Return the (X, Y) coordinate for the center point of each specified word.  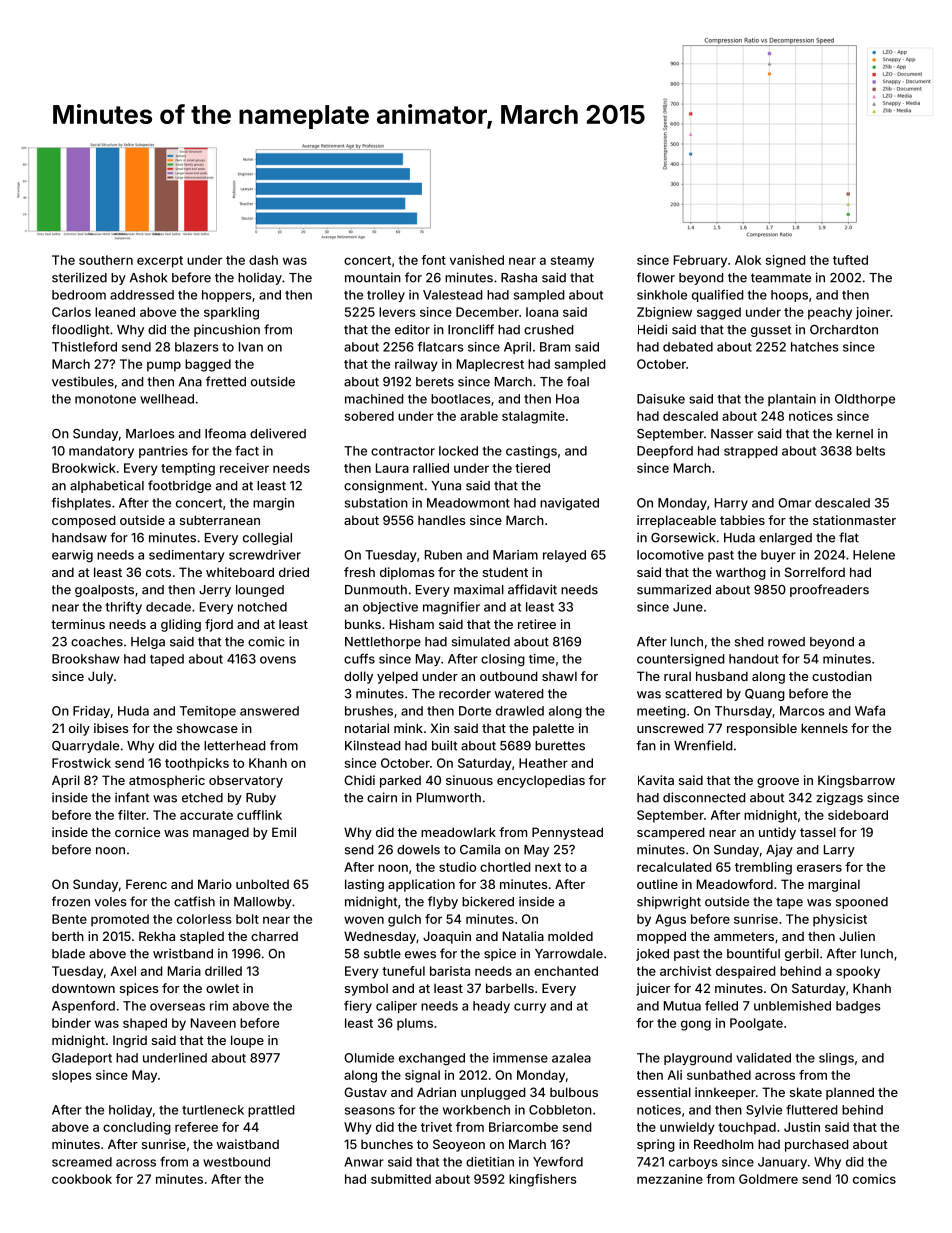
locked (458, 451)
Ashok (148, 278)
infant (132, 797)
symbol (366, 989)
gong (696, 1025)
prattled (271, 1111)
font (433, 260)
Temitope (208, 712)
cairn (382, 797)
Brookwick (84, 468)
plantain (792, 400)
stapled (202, 937)
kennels (824, 728)
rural (677, 676)
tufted (850, 260)
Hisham (412, 624)
